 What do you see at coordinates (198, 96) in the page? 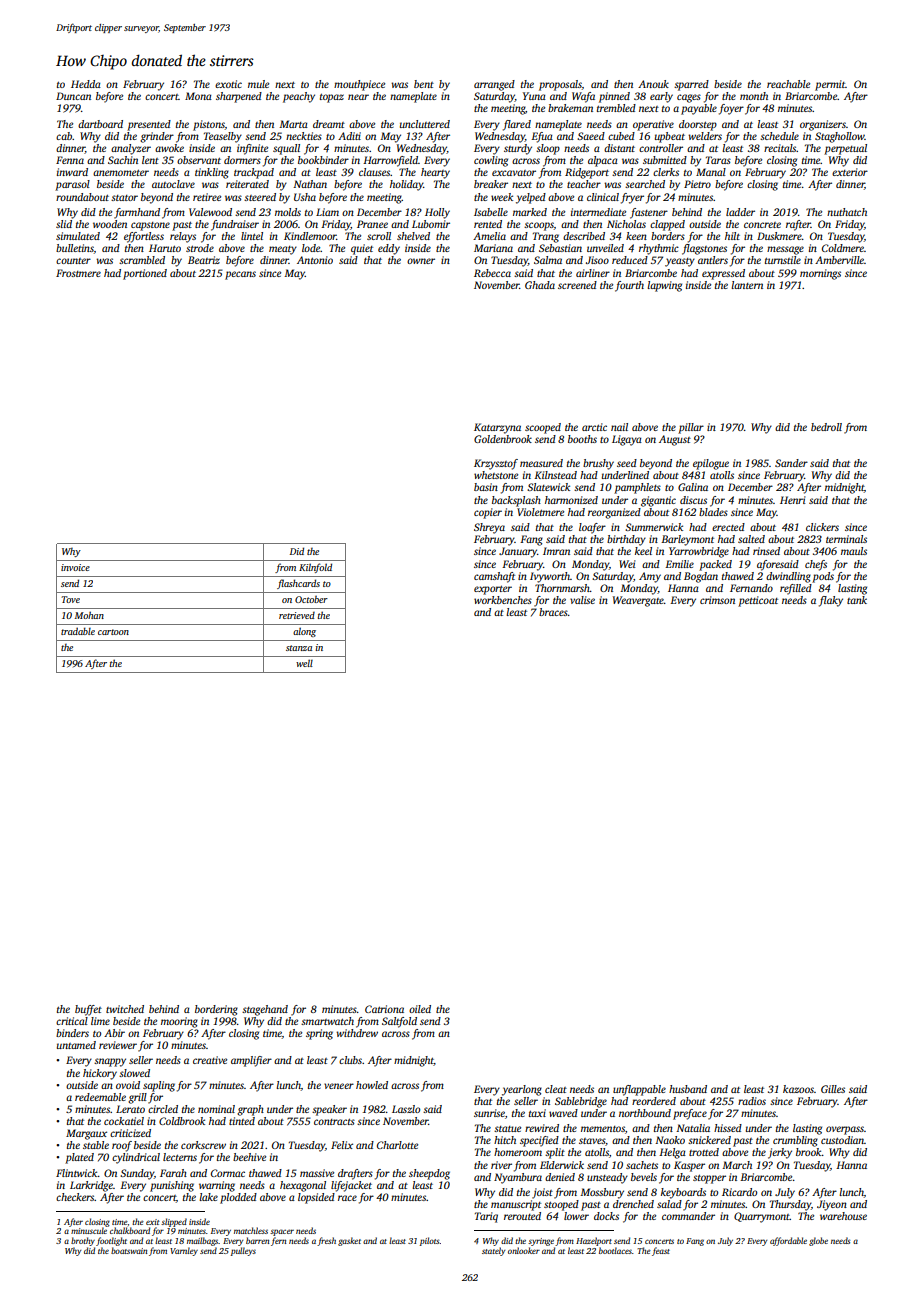
I see `Mona` at bounding box center [198, 96].
